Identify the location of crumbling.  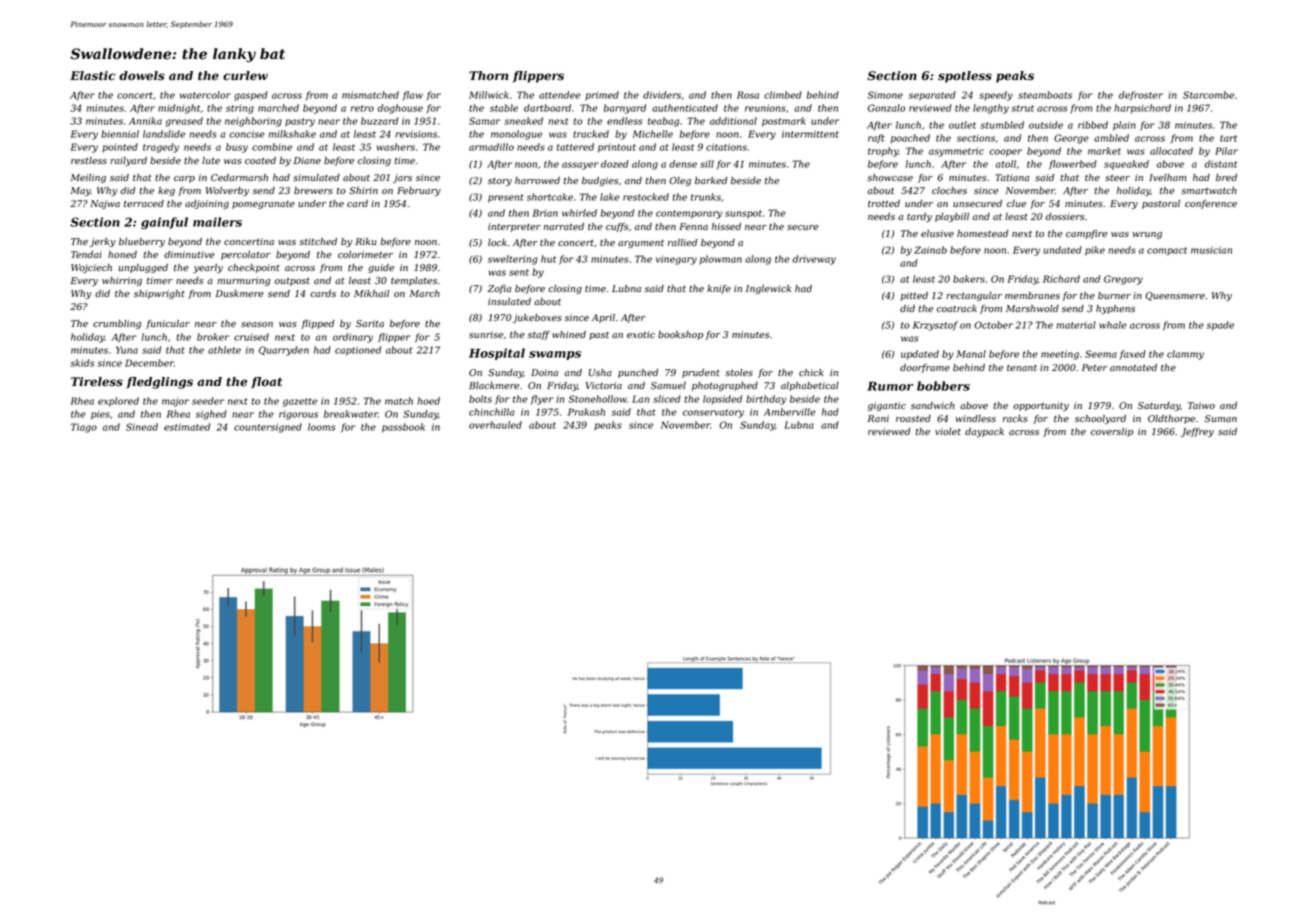
(117, 324).
